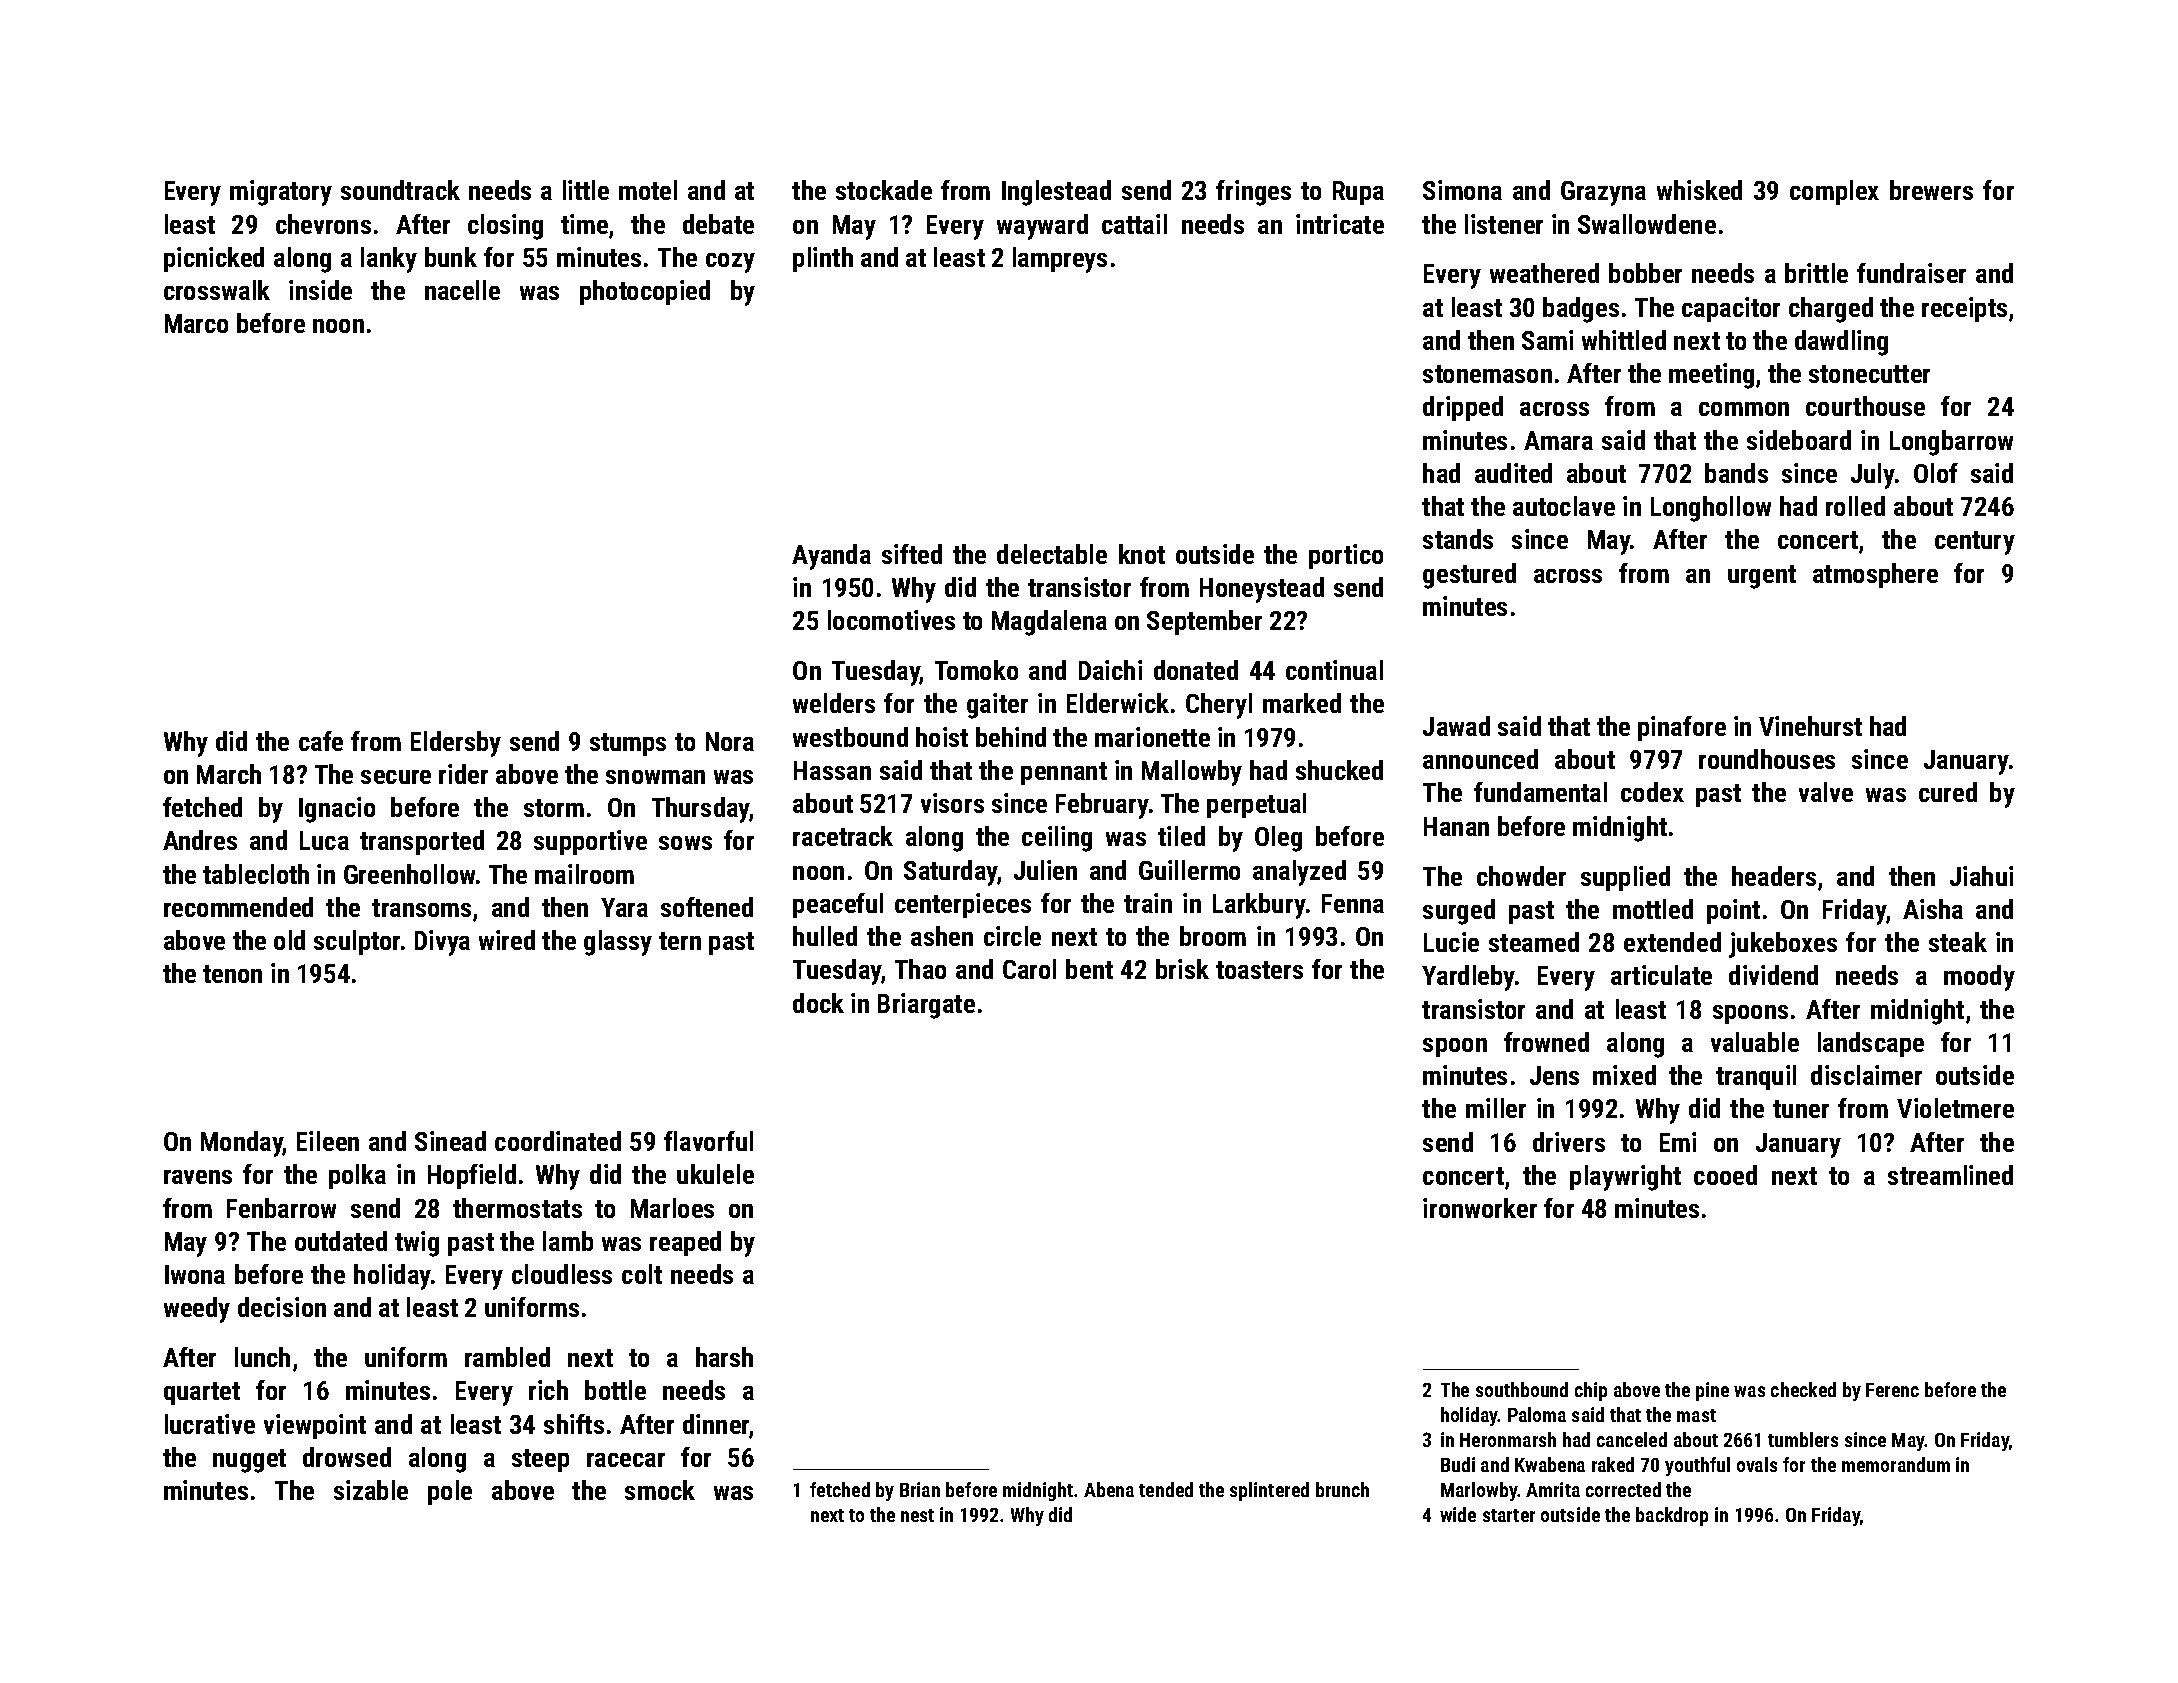 The width and height of the document is (2178, 1683). I want to click on migratory, so click(281, 193).
